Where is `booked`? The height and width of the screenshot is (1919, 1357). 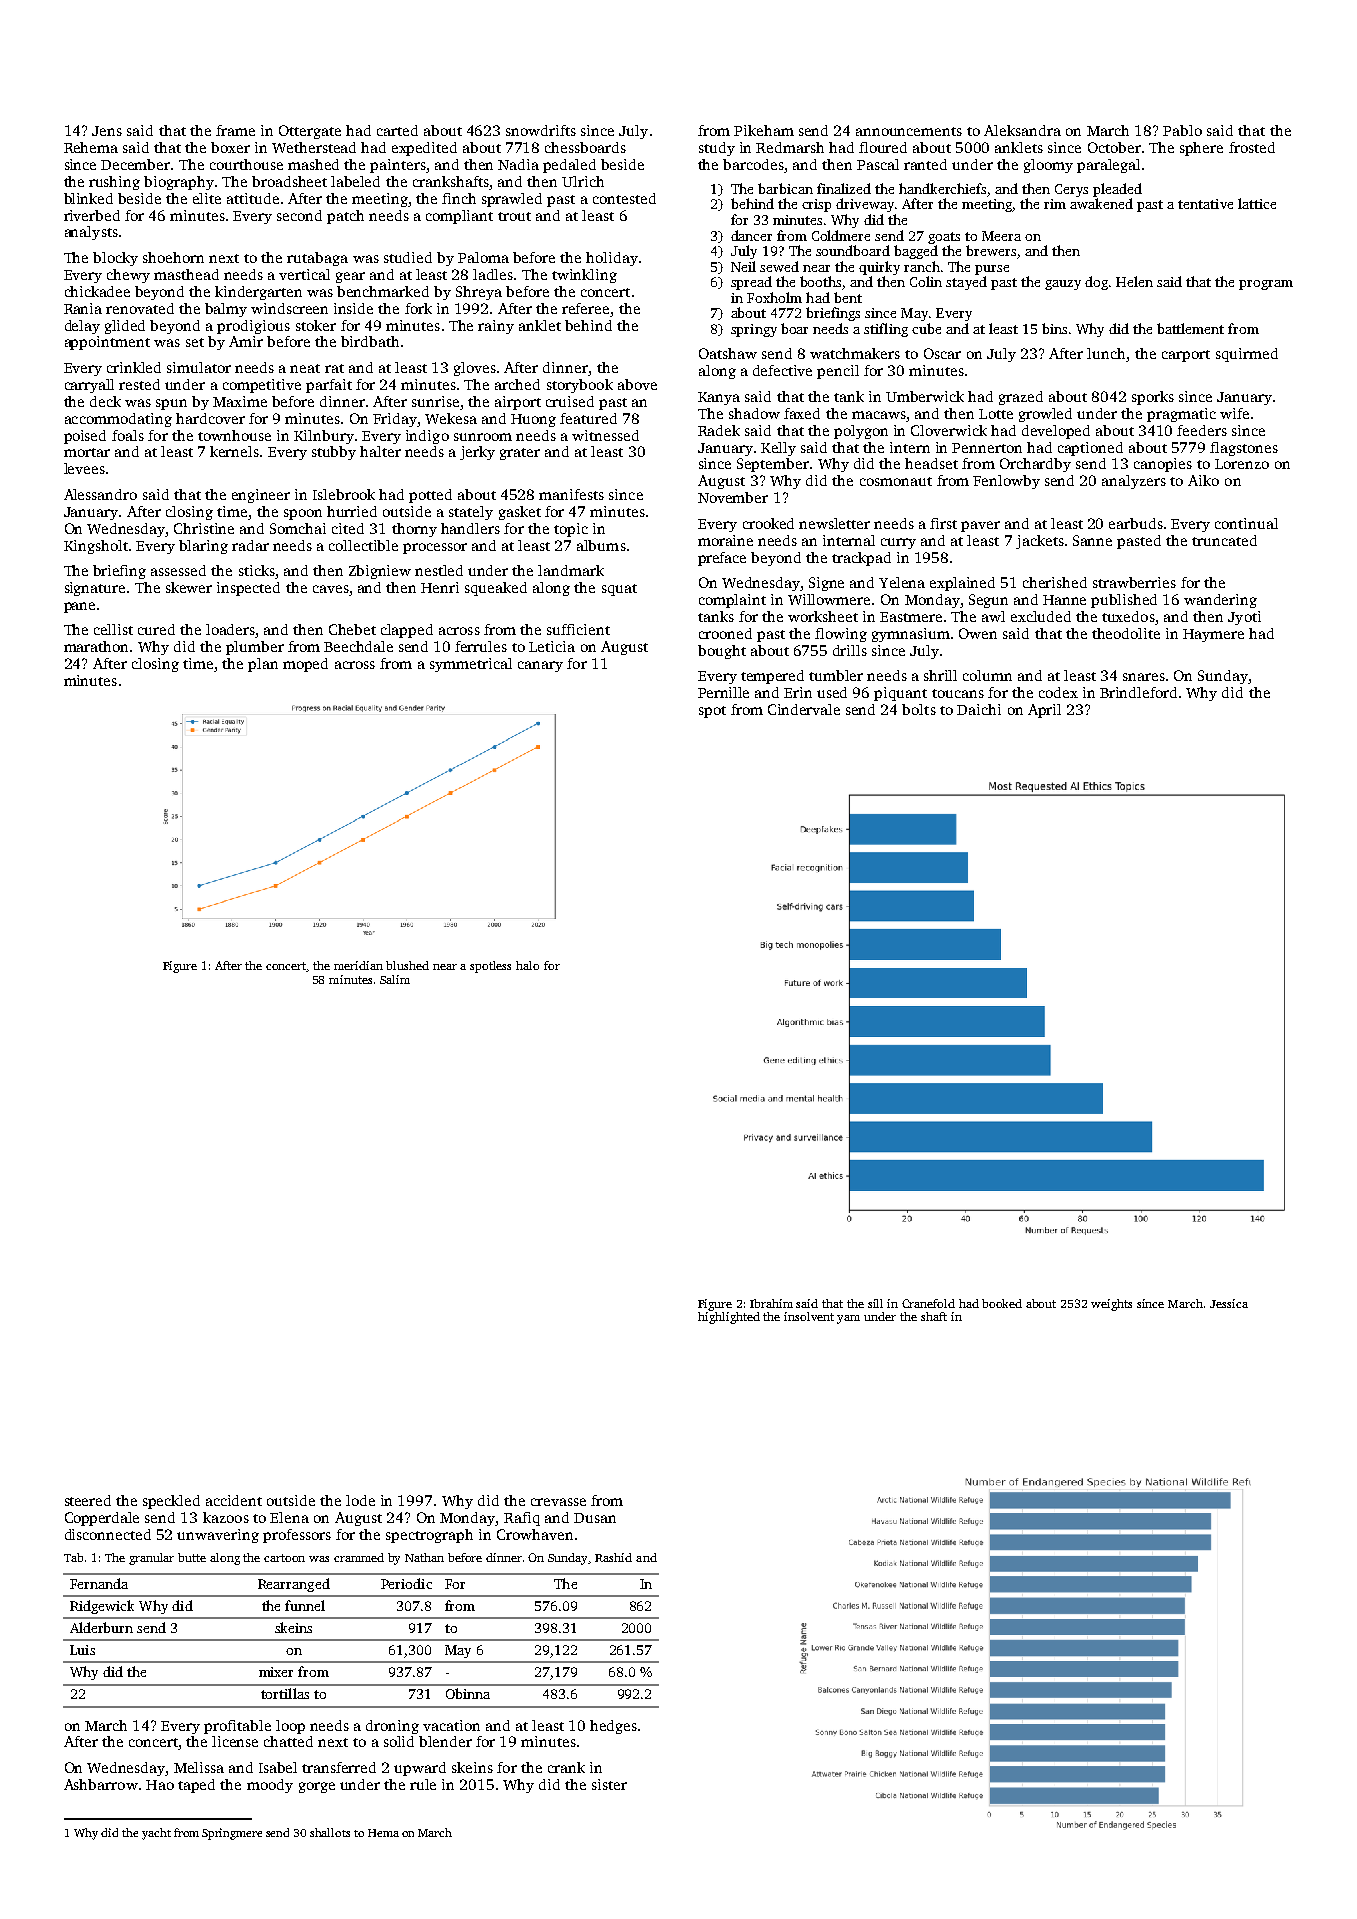
booked is located at coordinates (1002, 1303).
